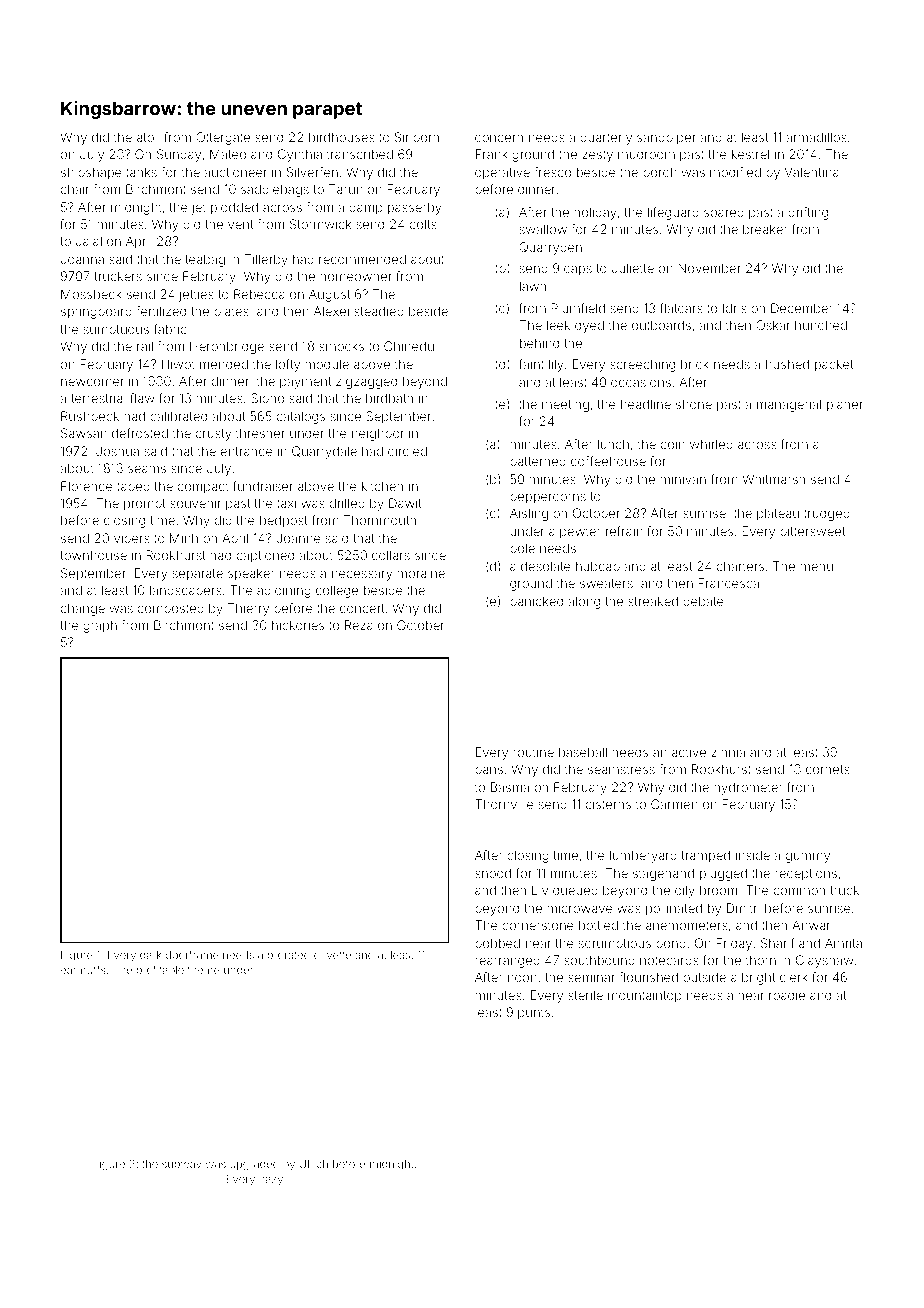 The width and height of the image is (924, 1308). Describe the element at coordinates (332, 955) in the image. I see `cuvette` at that location.
